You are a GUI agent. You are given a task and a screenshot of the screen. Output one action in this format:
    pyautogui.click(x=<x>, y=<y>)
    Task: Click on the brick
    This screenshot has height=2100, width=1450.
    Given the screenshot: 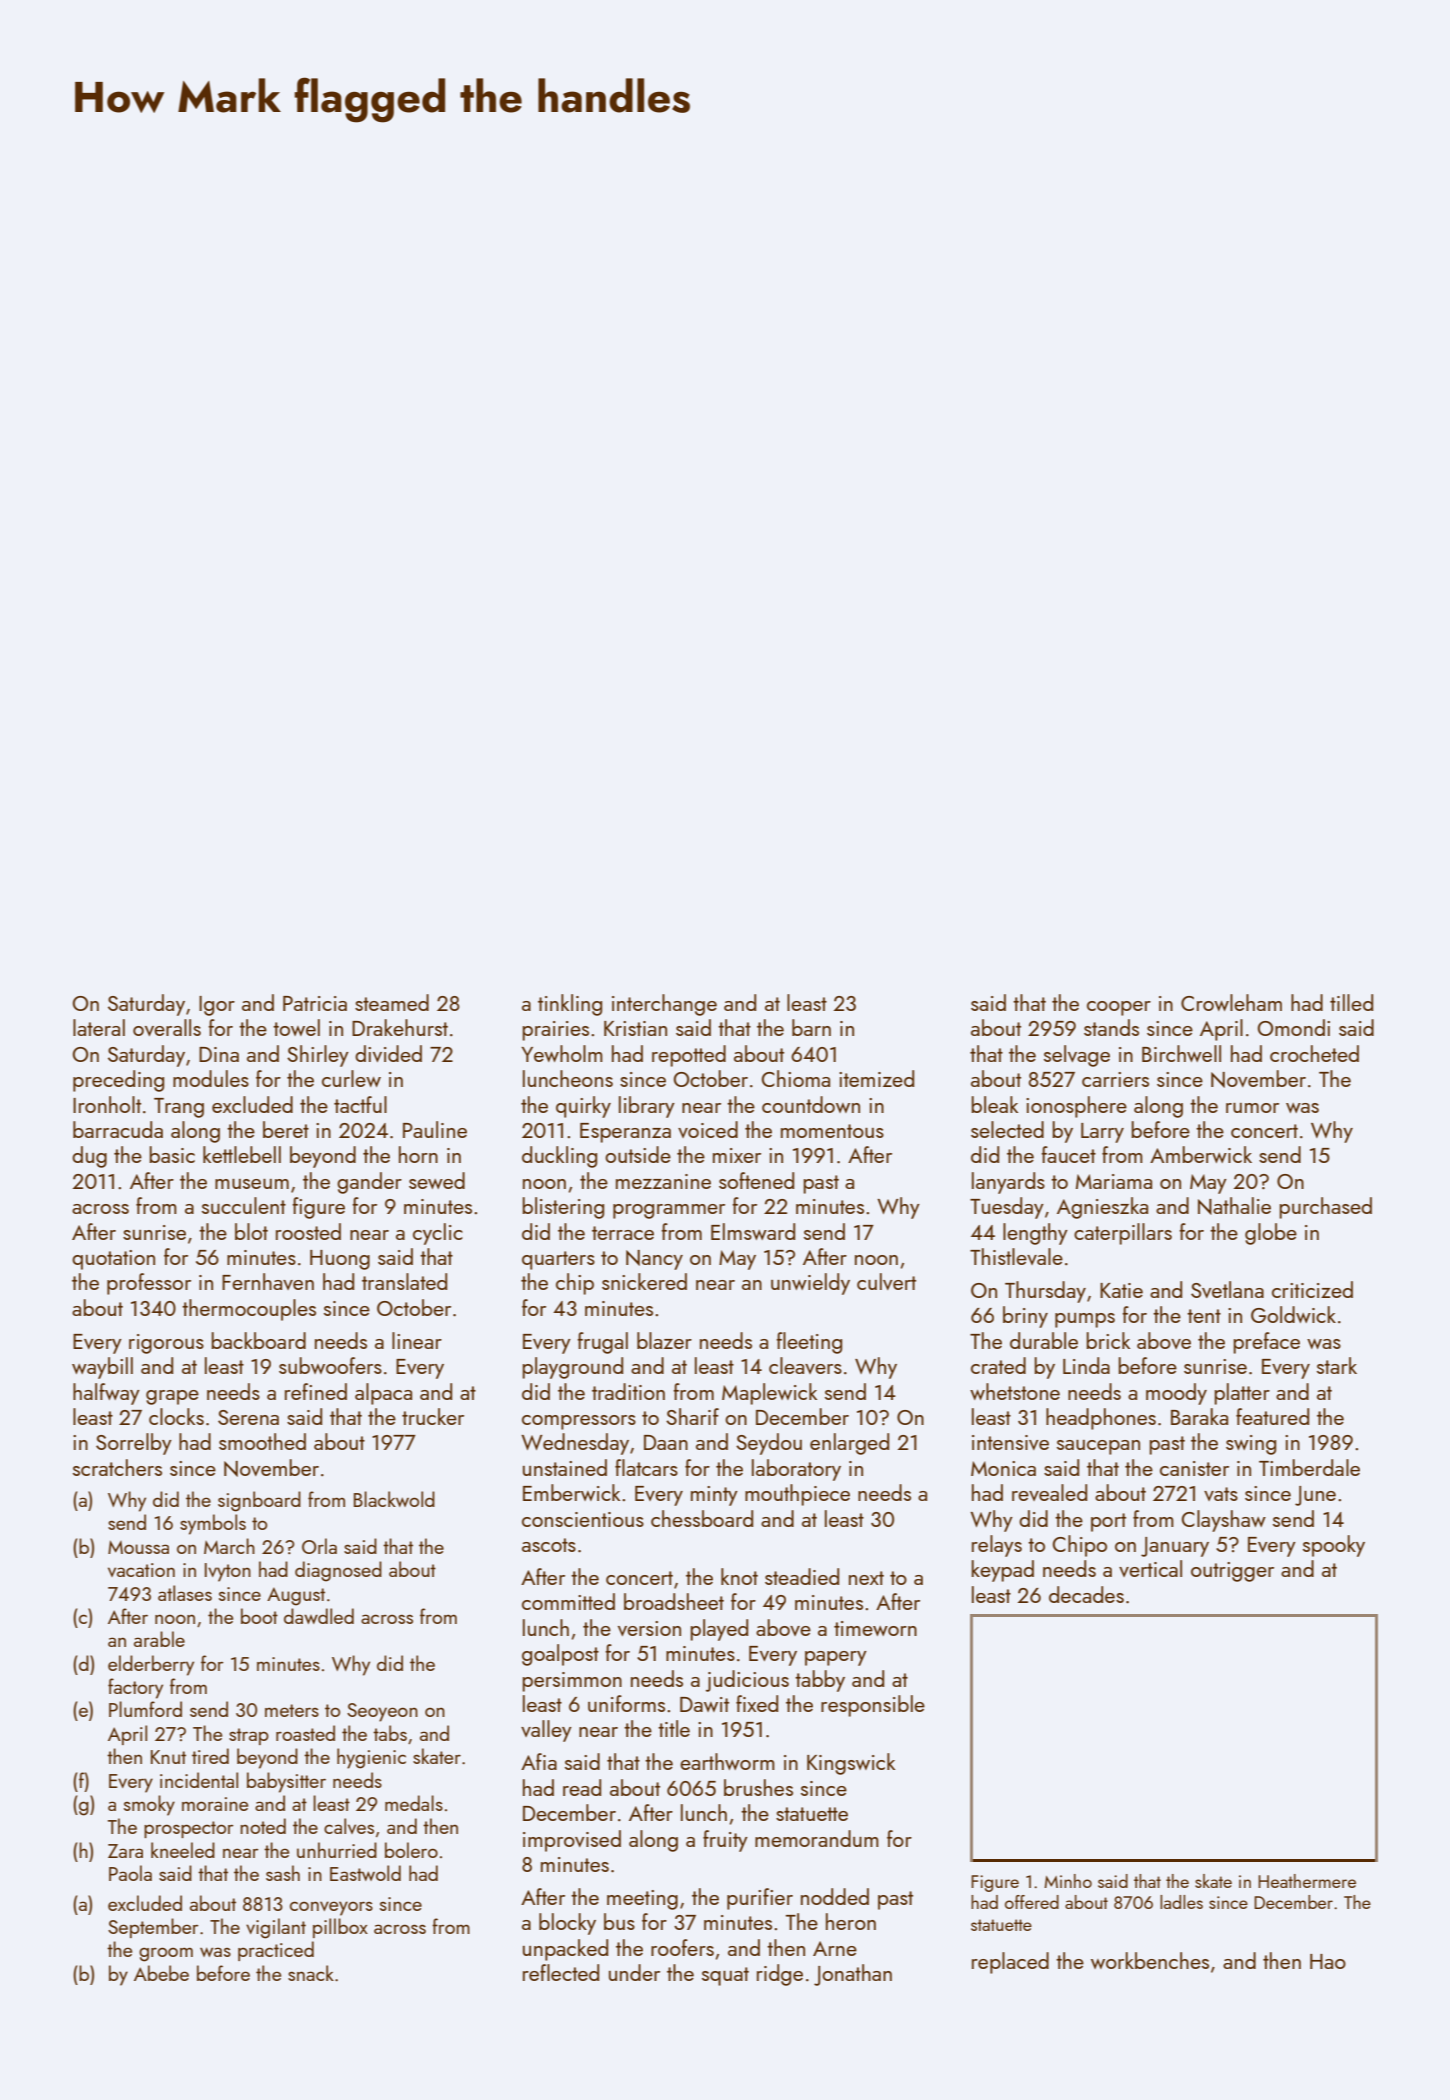 What is the action you would take?
    pyautogui.click(x=1108, y=1340)
